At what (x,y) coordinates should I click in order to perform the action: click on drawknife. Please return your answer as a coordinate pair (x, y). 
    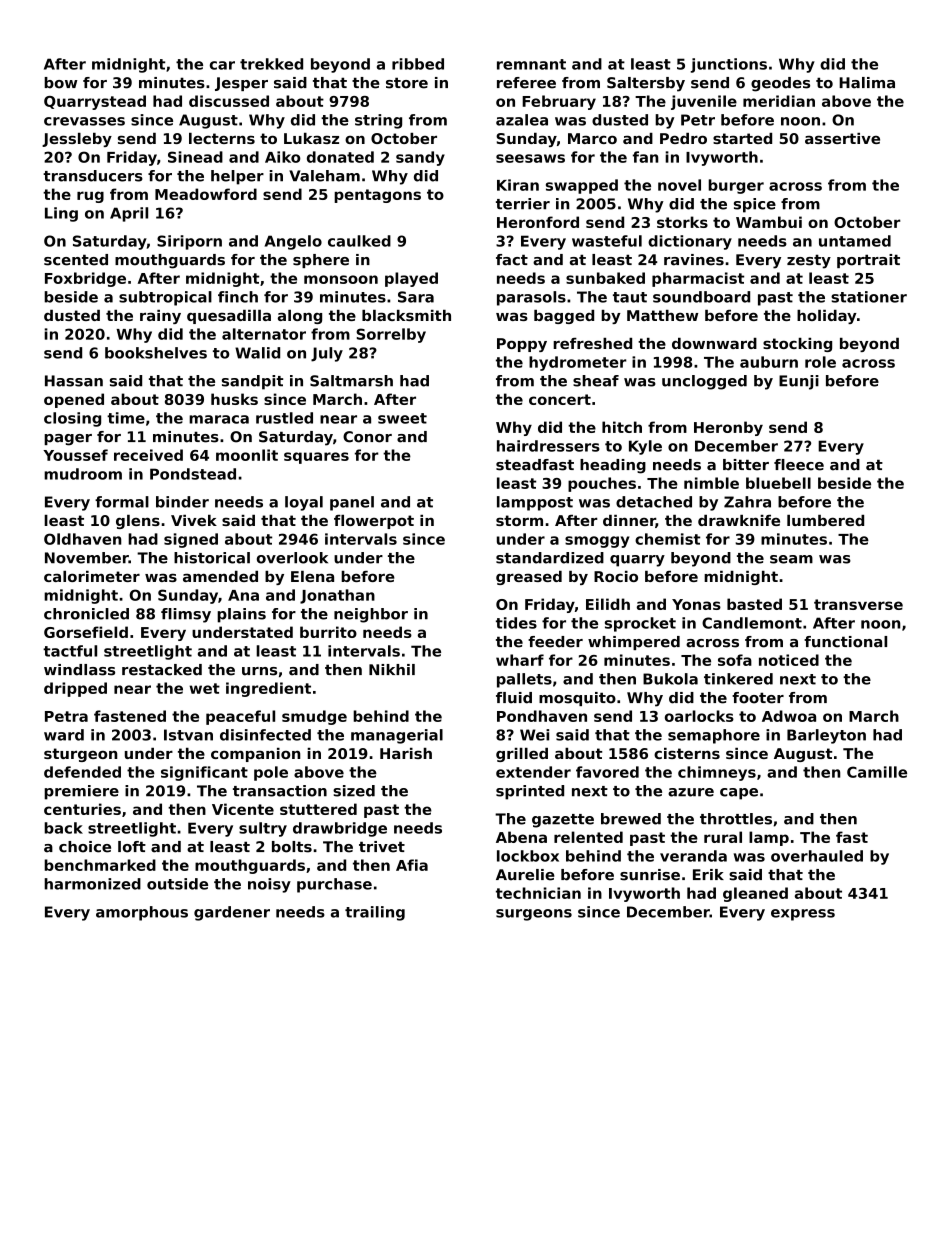
    Looking at the image, I should click on (739, 520).
